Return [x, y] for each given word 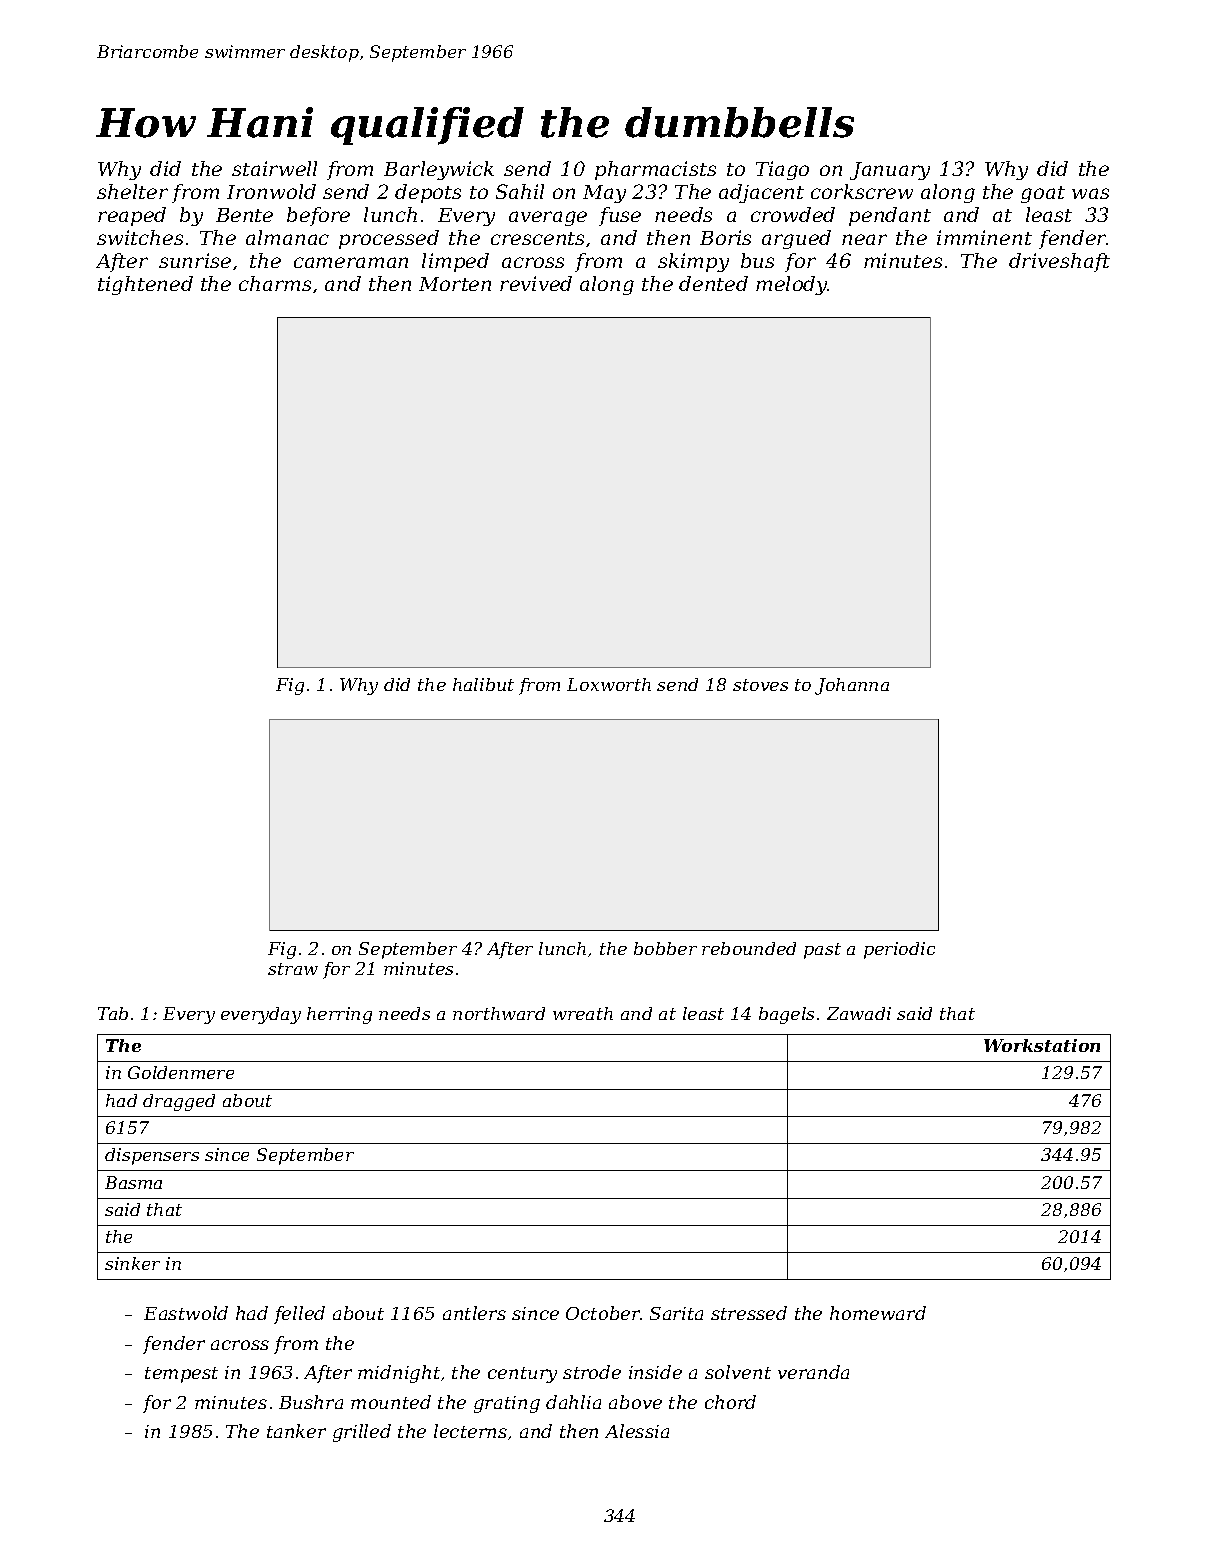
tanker [296, 1431]
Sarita [676, 1313]
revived [536, 283]
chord [730, 1402]
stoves [760, 685]
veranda [813, 1372]
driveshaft [1059, 262]
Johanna [852, 686]
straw [293, 969]
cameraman [351, 262]
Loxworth [609, 684]
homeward [878, 1313]
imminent [984, 237]
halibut [483, 684]
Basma [133, 1182]
